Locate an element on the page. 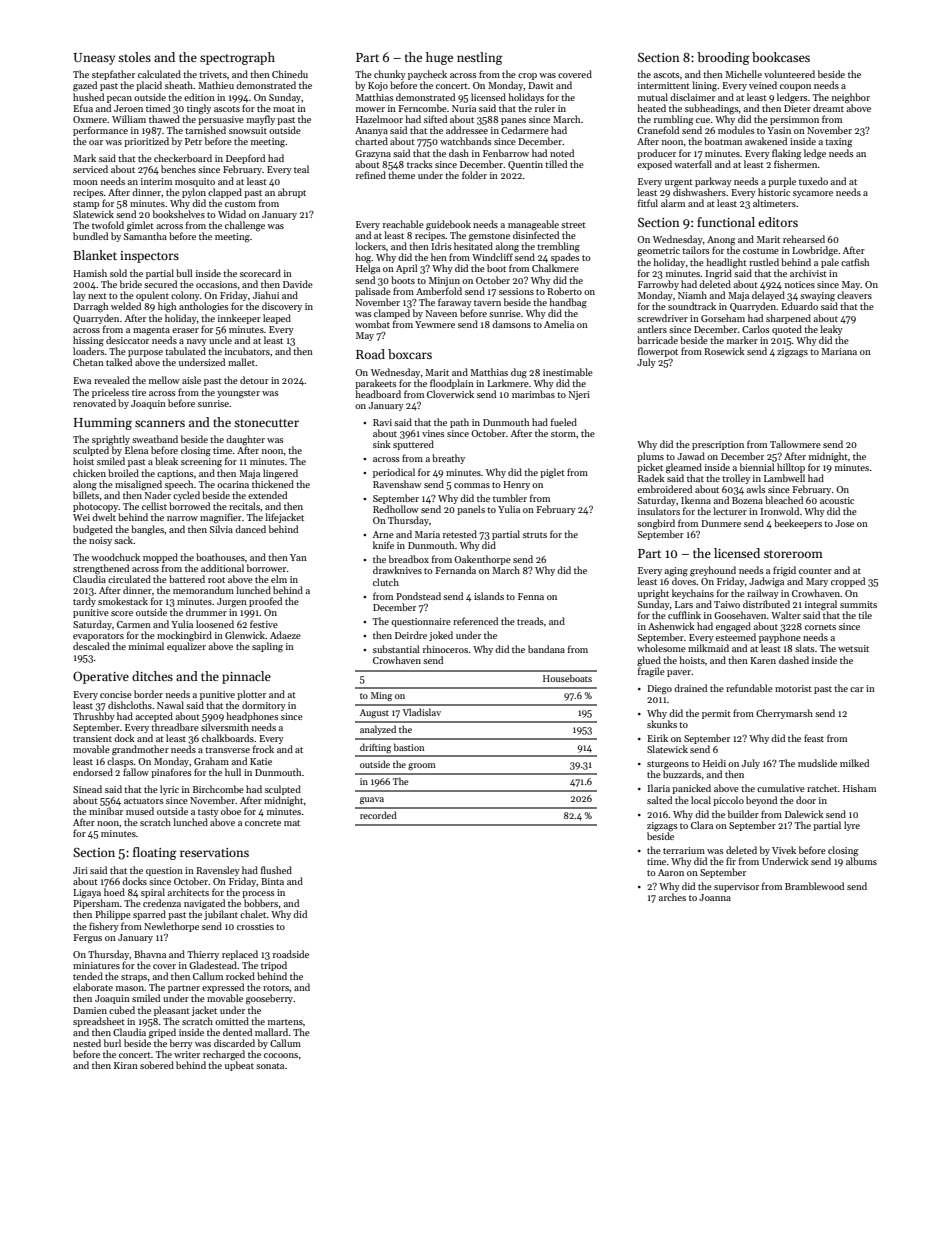 The width and height of the page is (952, 1233). dishwashers is located at coordinates (699, 192).
